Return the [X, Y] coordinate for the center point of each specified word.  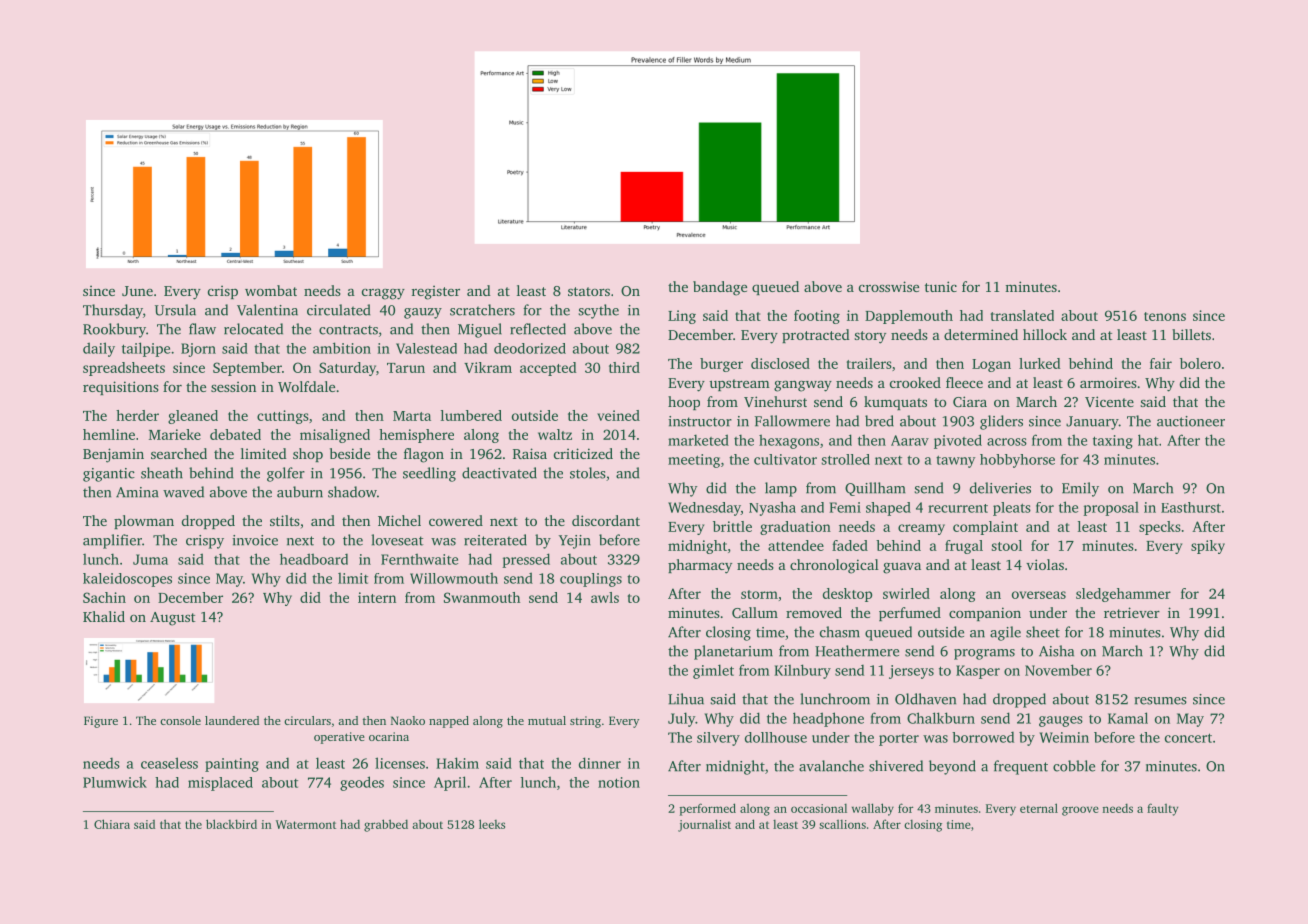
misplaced [220, 784]
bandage [720, 288]
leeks [492, 824]
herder [137, 415]
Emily [1080, 489]
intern [377, 597]
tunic [941, 286]
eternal [1039, 808]
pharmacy [700, 566]
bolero [1200, 363]
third [624, 367]
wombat [271, 290]
